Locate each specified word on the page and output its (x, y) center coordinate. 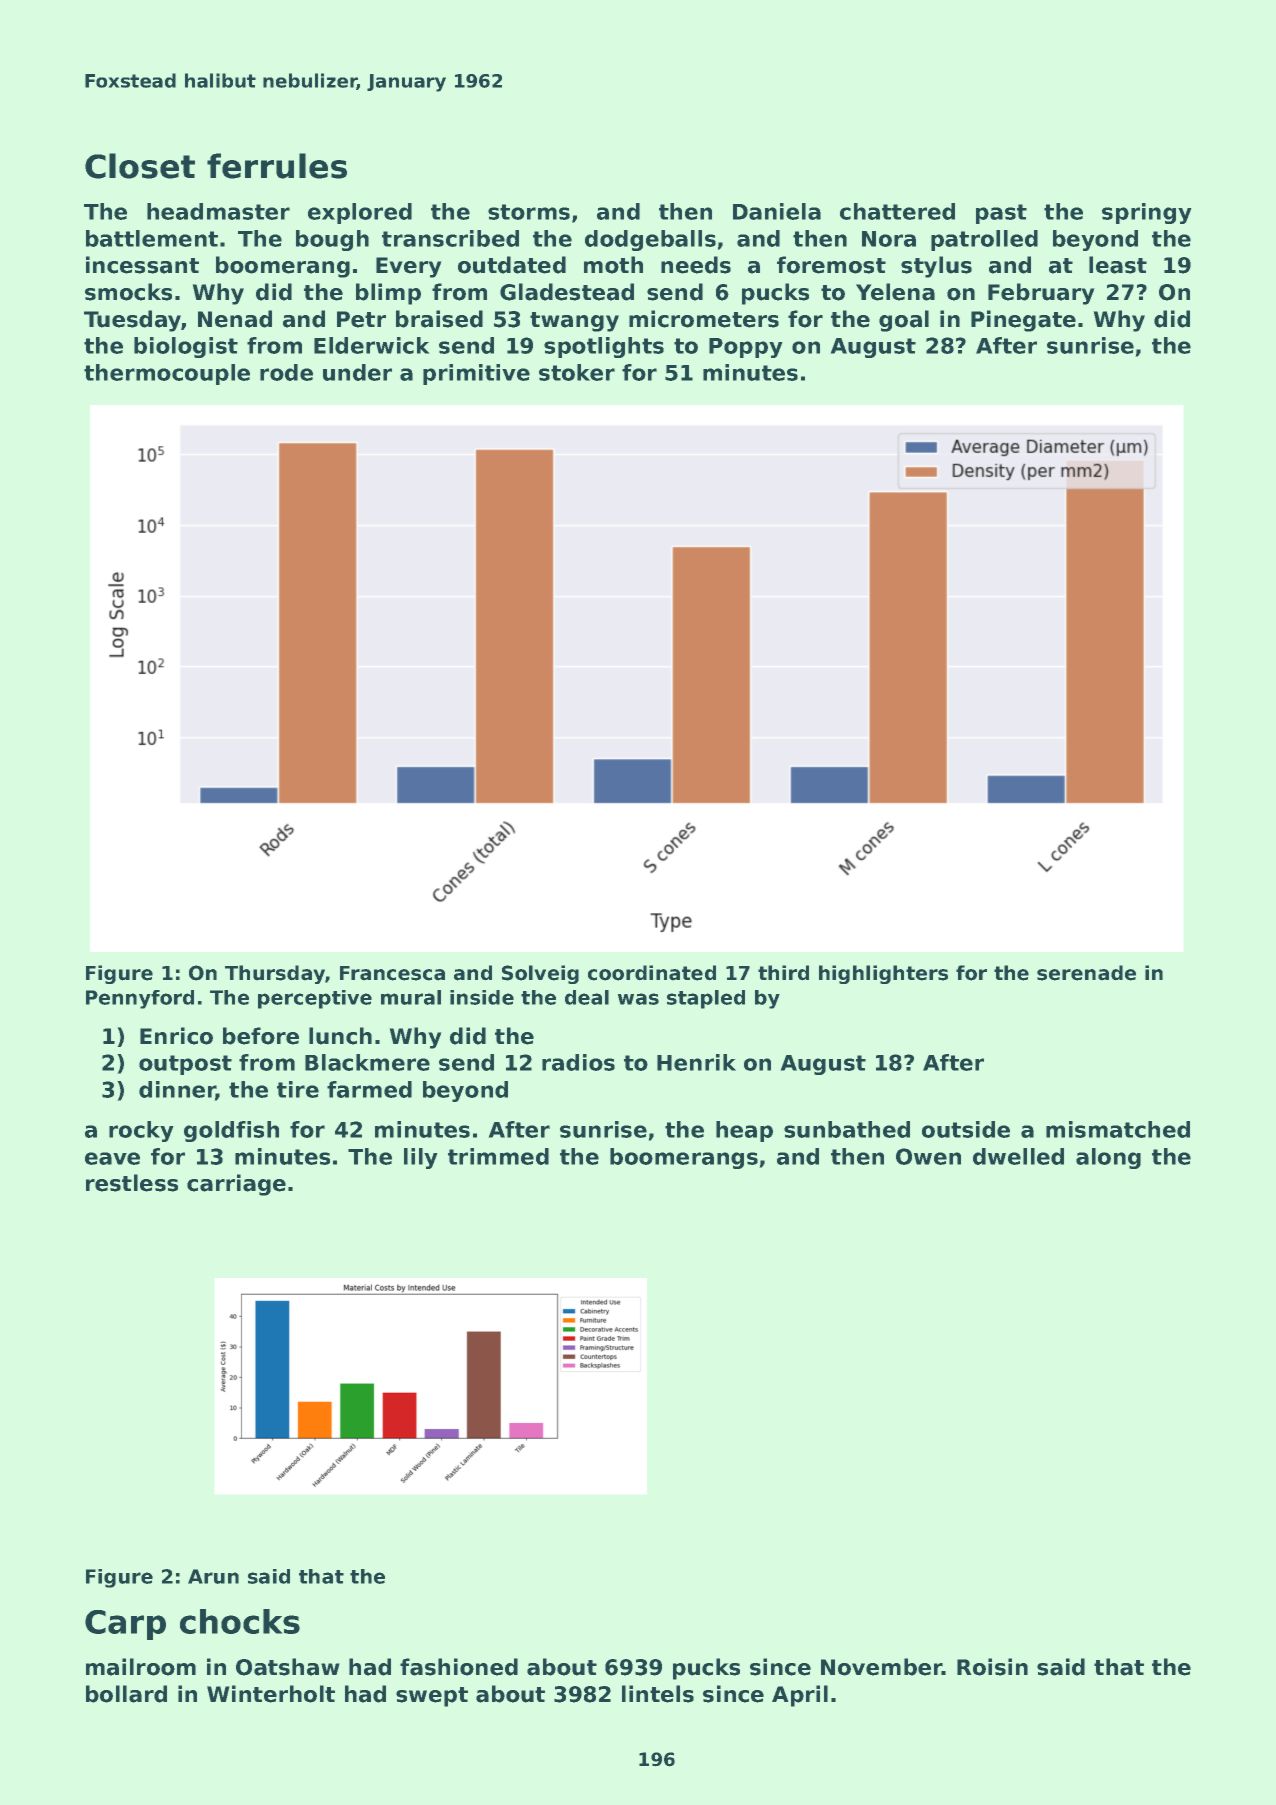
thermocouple (167, 374)
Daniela (777, 211)
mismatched (1118, 1129)
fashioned (459, 1667)
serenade (1086, 973)
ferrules (277, 166)
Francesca (392, 973)
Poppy (745, 348)
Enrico (176, 1036)
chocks (240, 1621)
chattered (897, 211)
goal (904, 321)
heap (744, 1131)
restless (132, 1183)
